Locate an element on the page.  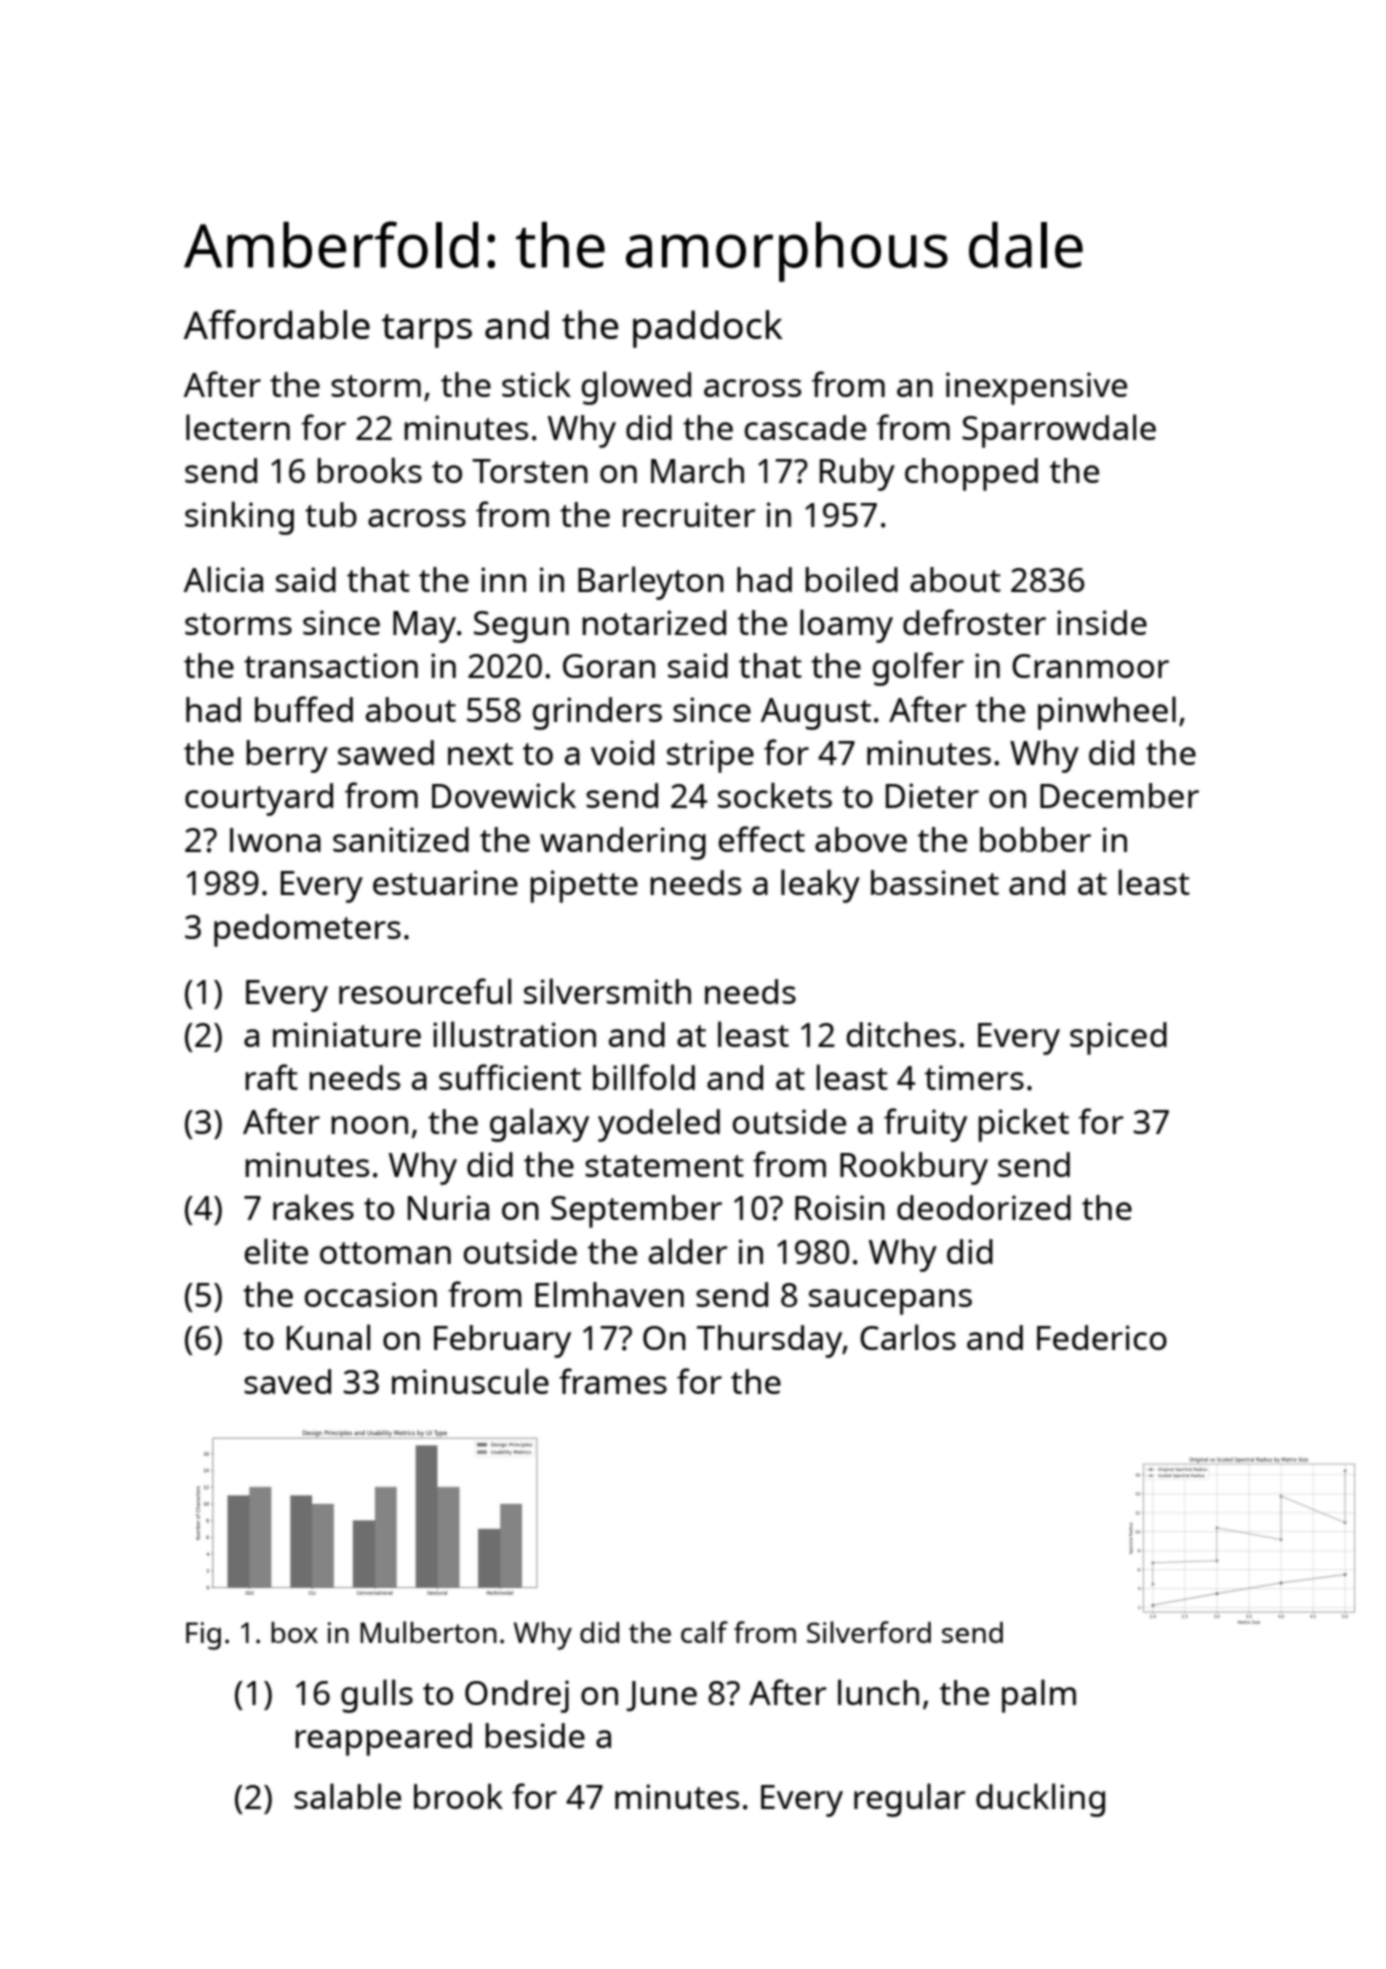
paddock is located at coordinates (708, 329).
